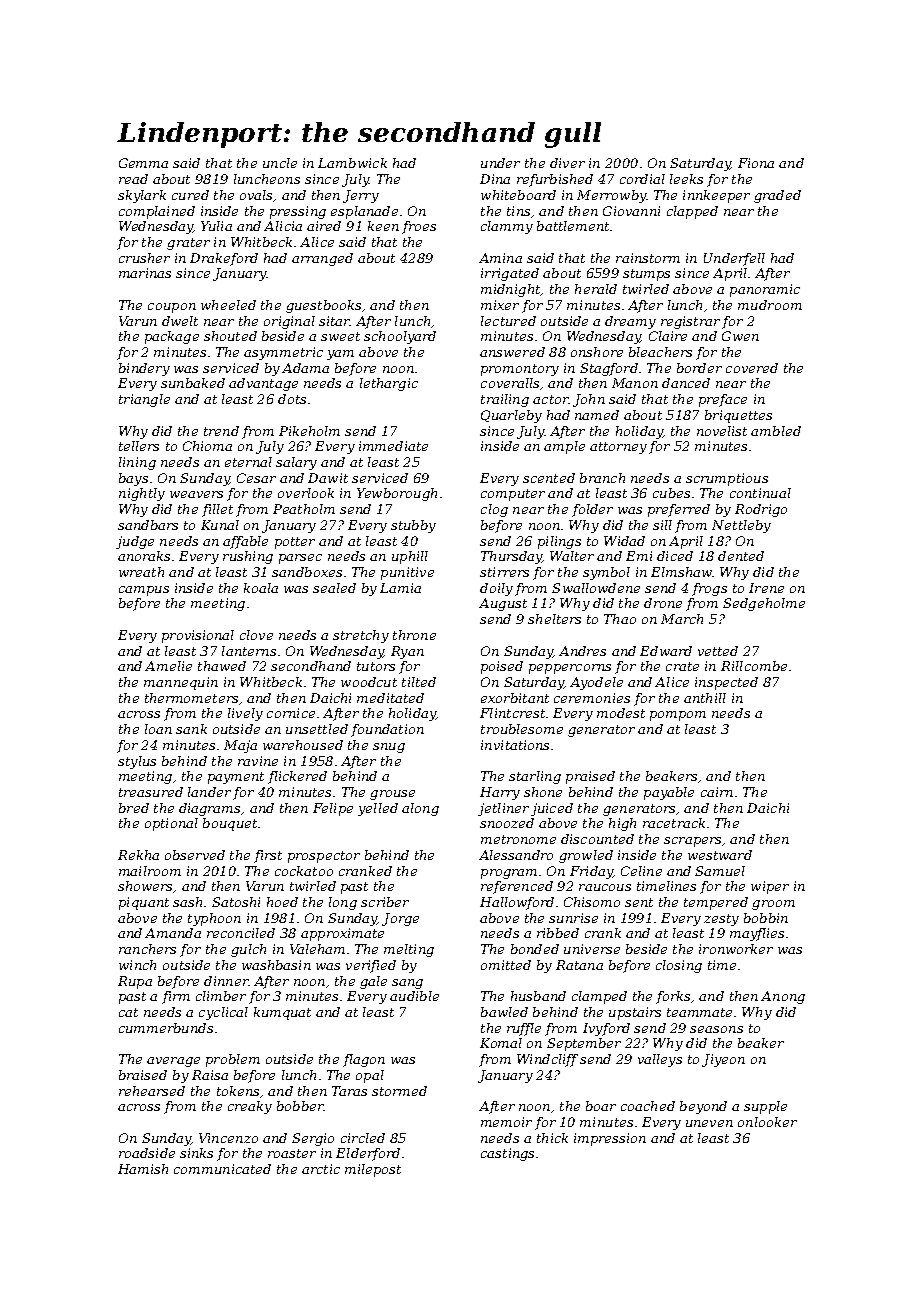  What do you see at coordinates (143, 1169) in the image?
I see `Hamish` at bounding box center [143, 1169].
